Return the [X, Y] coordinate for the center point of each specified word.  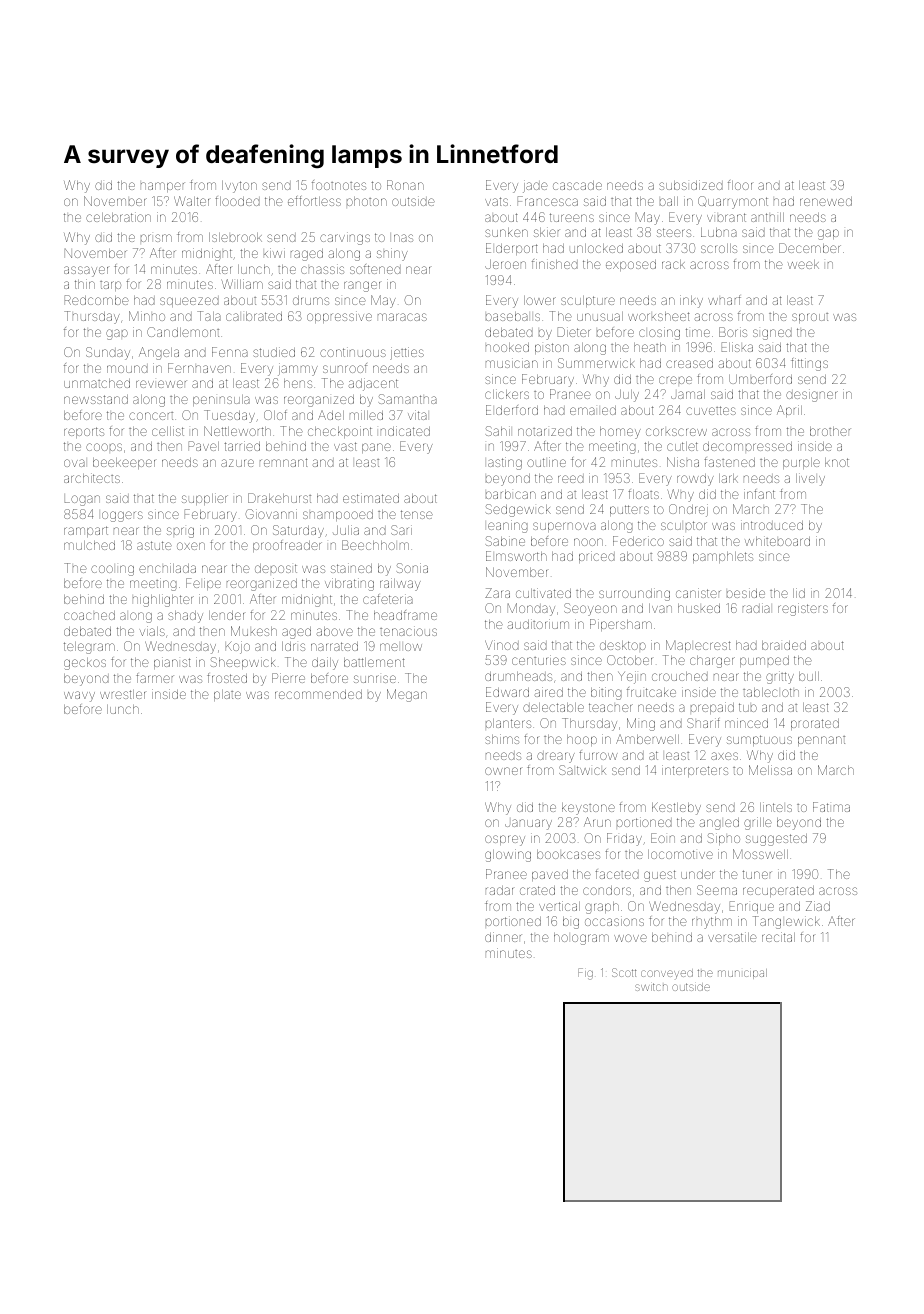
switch [651, 987]
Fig [585, 974]
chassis [322, 269]
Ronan [405, 185]
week [803, 264]
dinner [503, 937]
